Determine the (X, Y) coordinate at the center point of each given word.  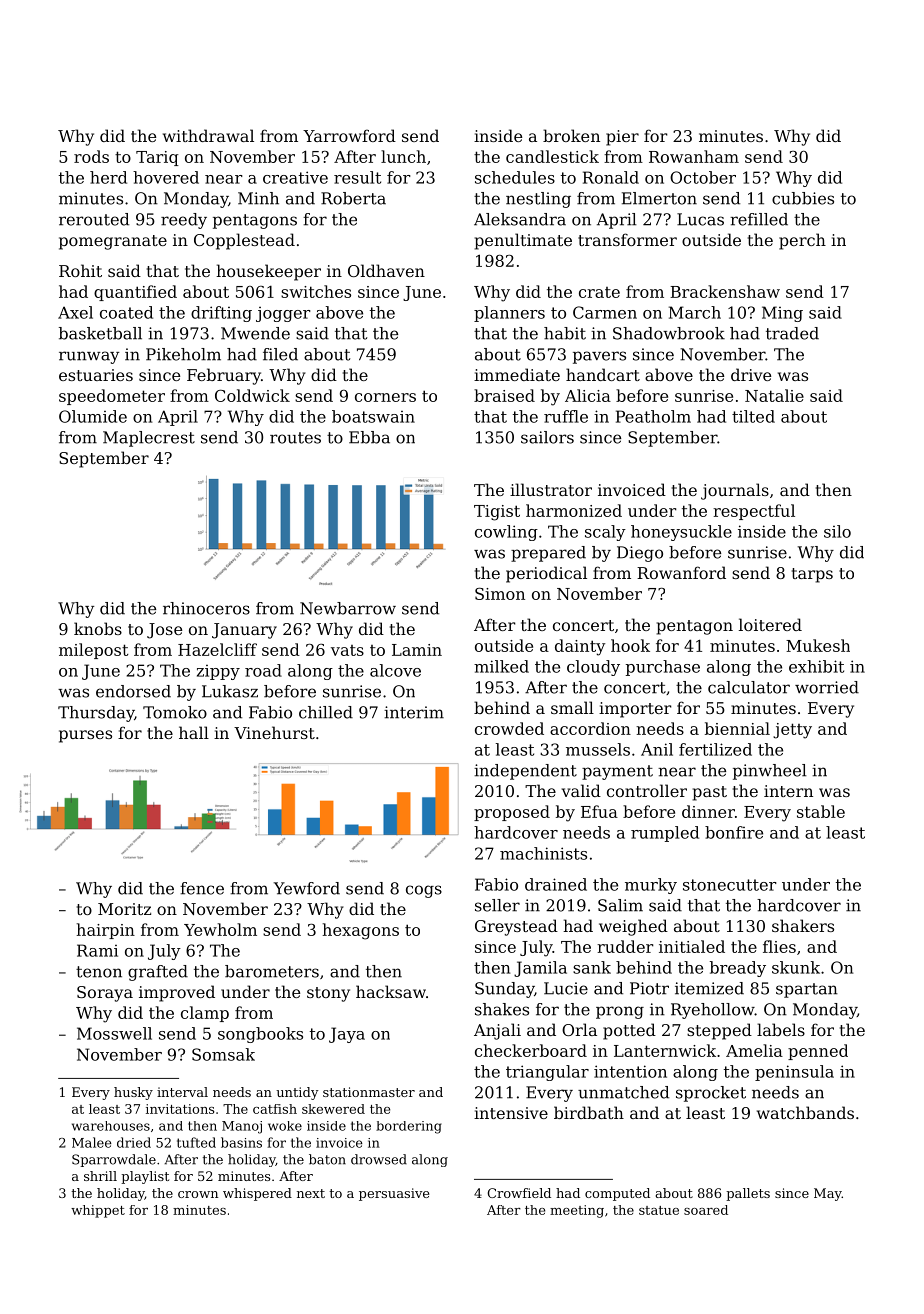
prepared (548, 554)
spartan (807, 990)
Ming (782, 314)
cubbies (803, 198)
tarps (812, 575)
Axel (75, 312)
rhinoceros (206, 608)
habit (565, 333)
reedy (184, 221)
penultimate (523, 241)
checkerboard (531, 1050)
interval (182, 1092)
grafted (158, 973)
